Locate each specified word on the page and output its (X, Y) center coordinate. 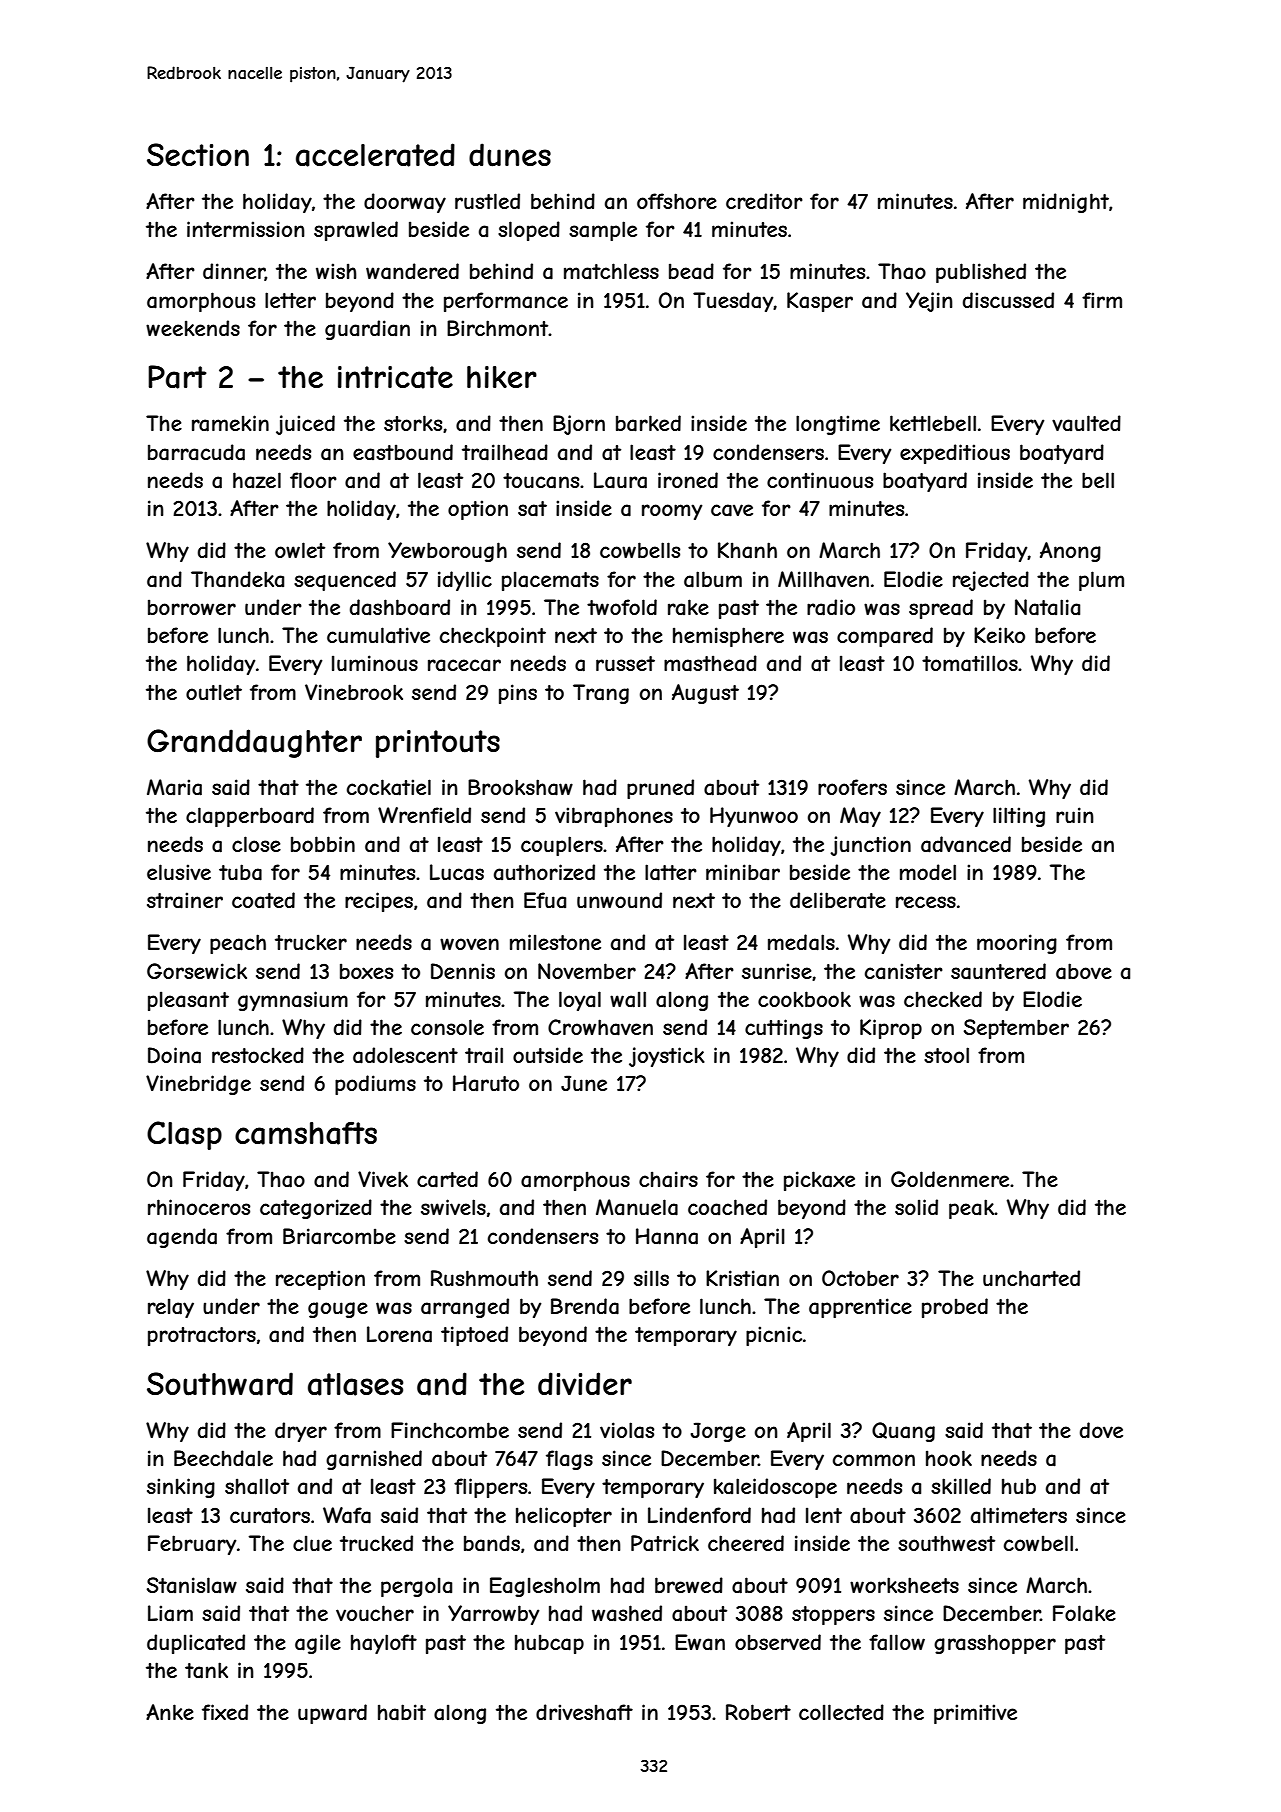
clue (312, 1543)
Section (198, 154)
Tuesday (733, 302)
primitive (975, 1714)
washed (627, 1613)
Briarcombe (339, 1236)
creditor (764, 201)
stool (946, 1055)
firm (1102, 300)
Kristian (742, 1278)
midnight (1066, 203)
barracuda (196, 452)
